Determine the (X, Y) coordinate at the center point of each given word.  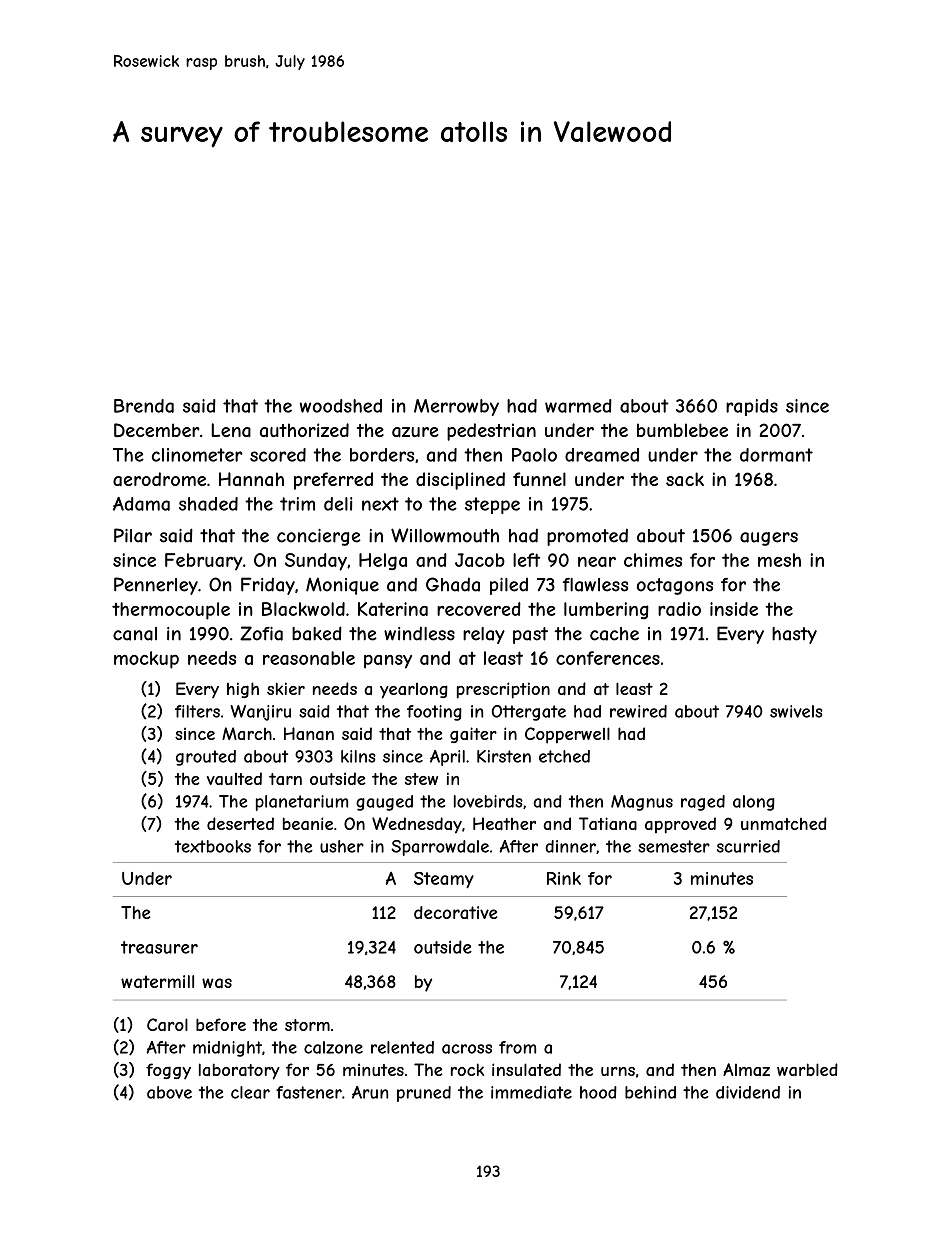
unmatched (784, 823)
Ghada (453, 584)
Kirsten (504, 756)
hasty (794, 635)
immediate (531, 1092)
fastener (309, 1092)
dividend (748, 1092)
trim (297, 504)
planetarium (302, 803)
